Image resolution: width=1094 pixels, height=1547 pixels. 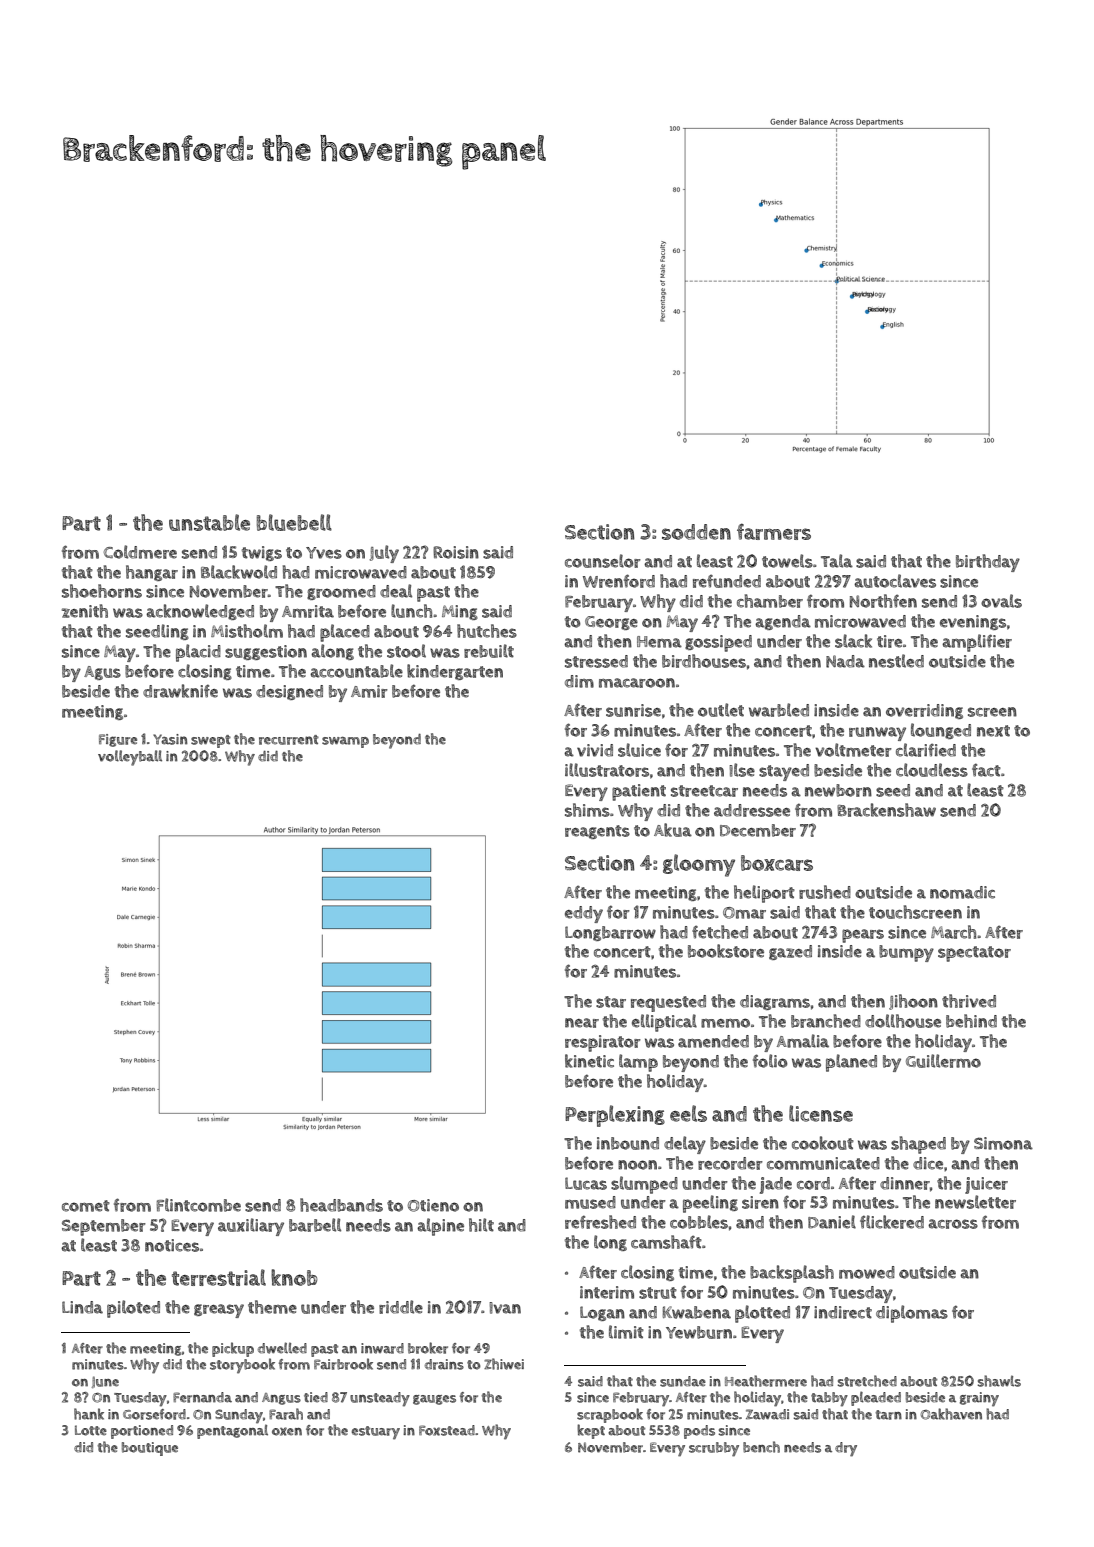 What do you see at coordinates (447, 1430) in the page?
I see `Foxstead` at bounding box center [447, 1430].
